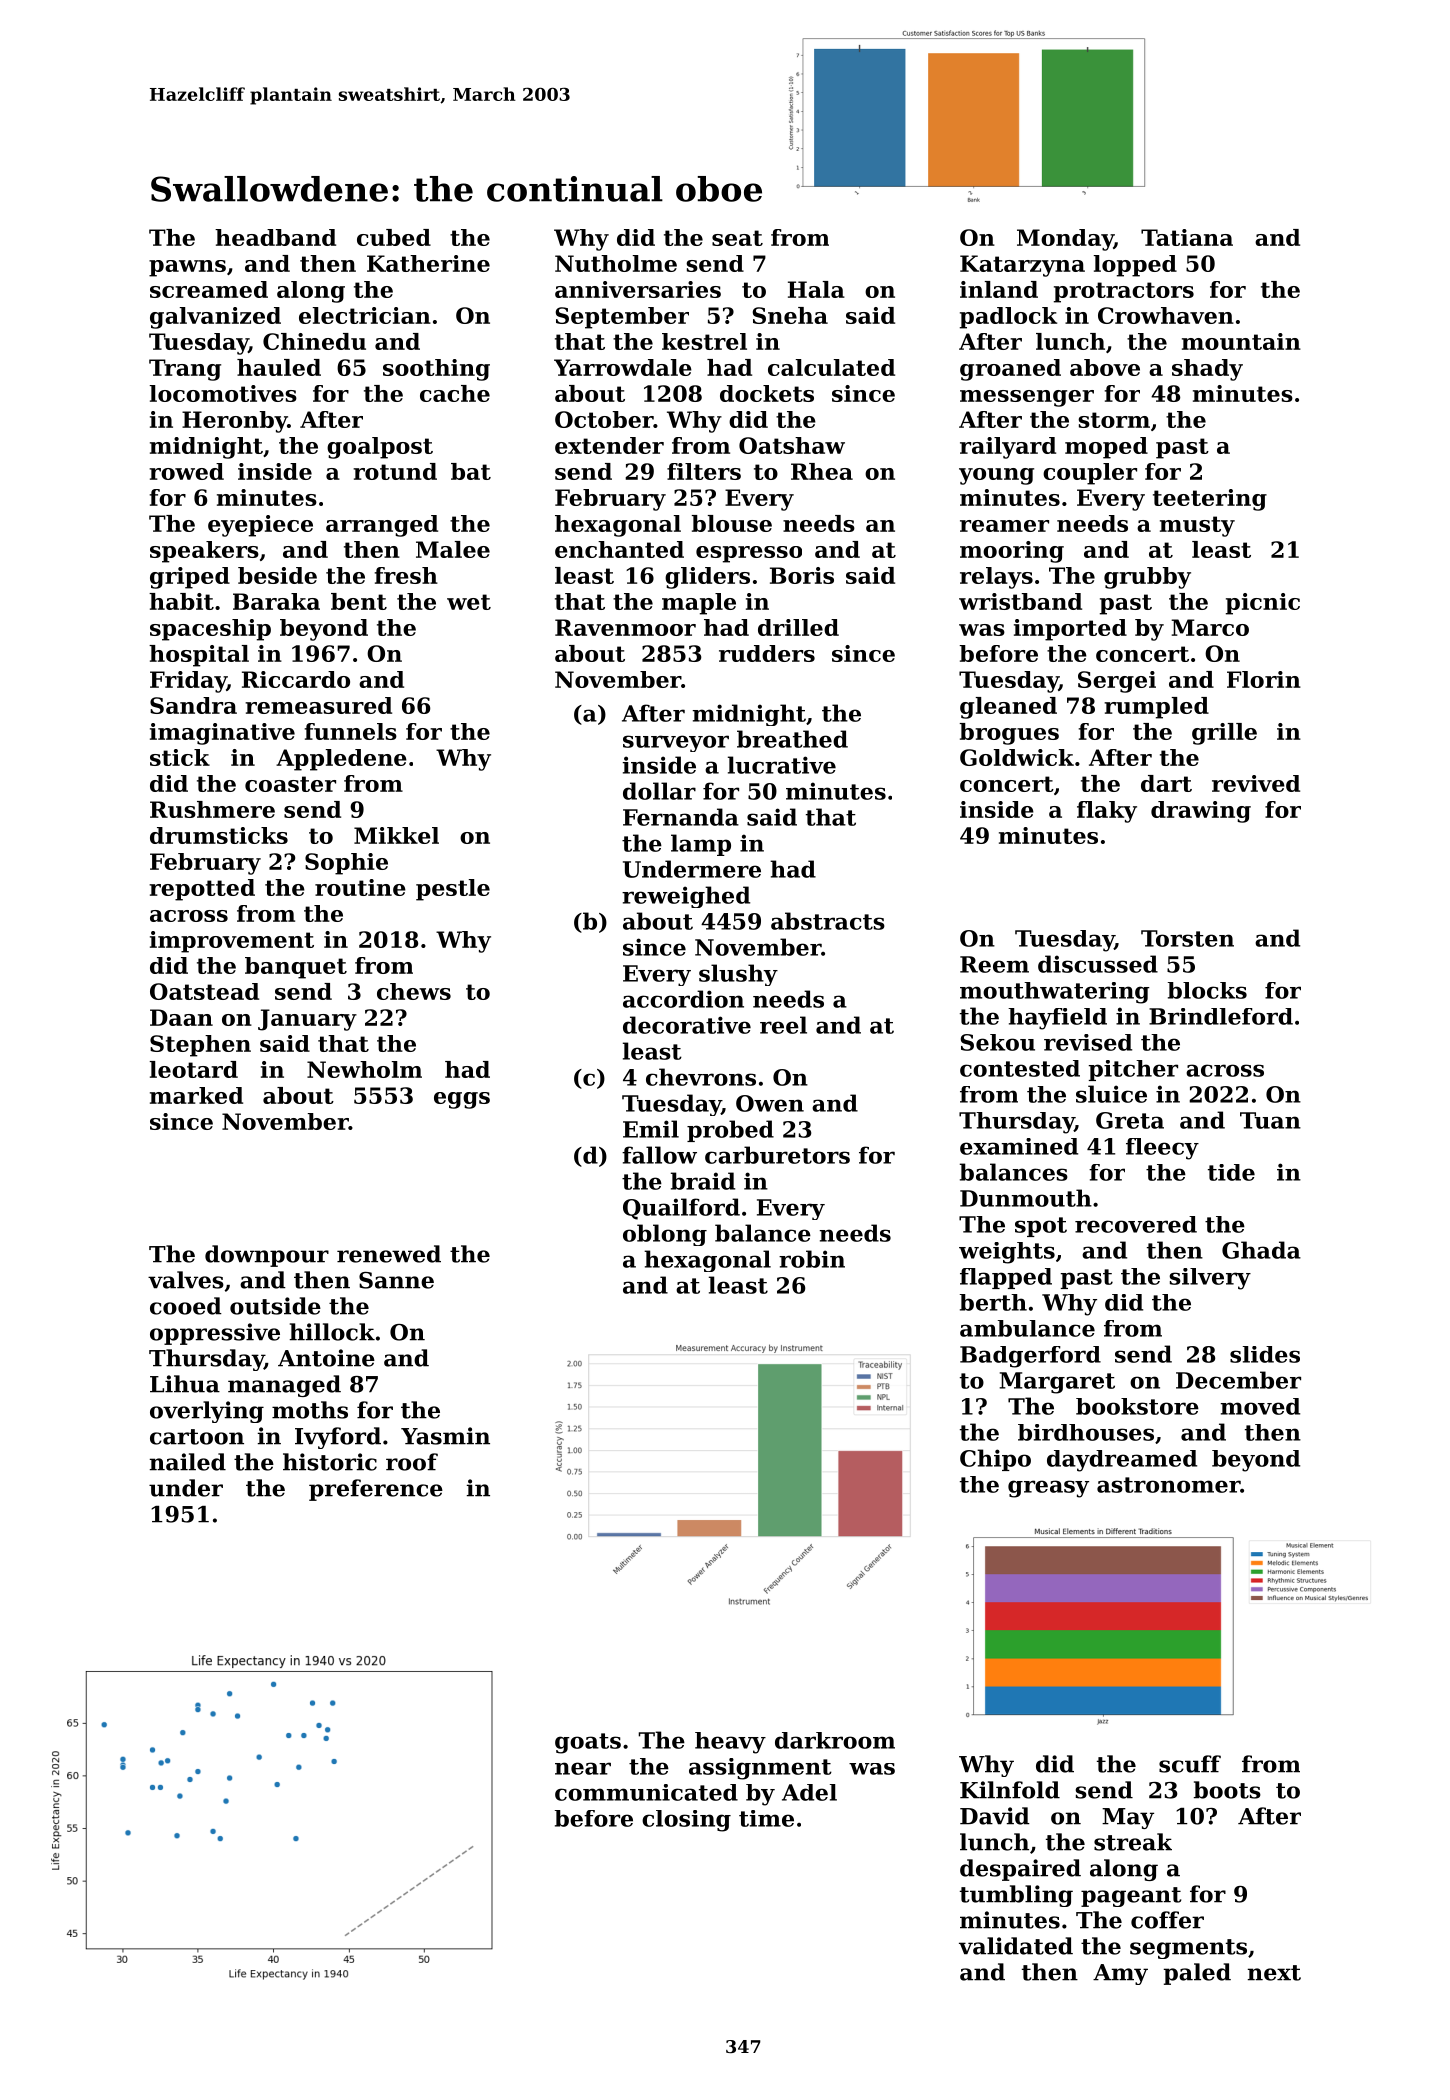 The image size is (1450, 2100). What do you see at coordinates (686, 1821) in the screenshot?
I see `closing` at bounding box center [686, 1821].
